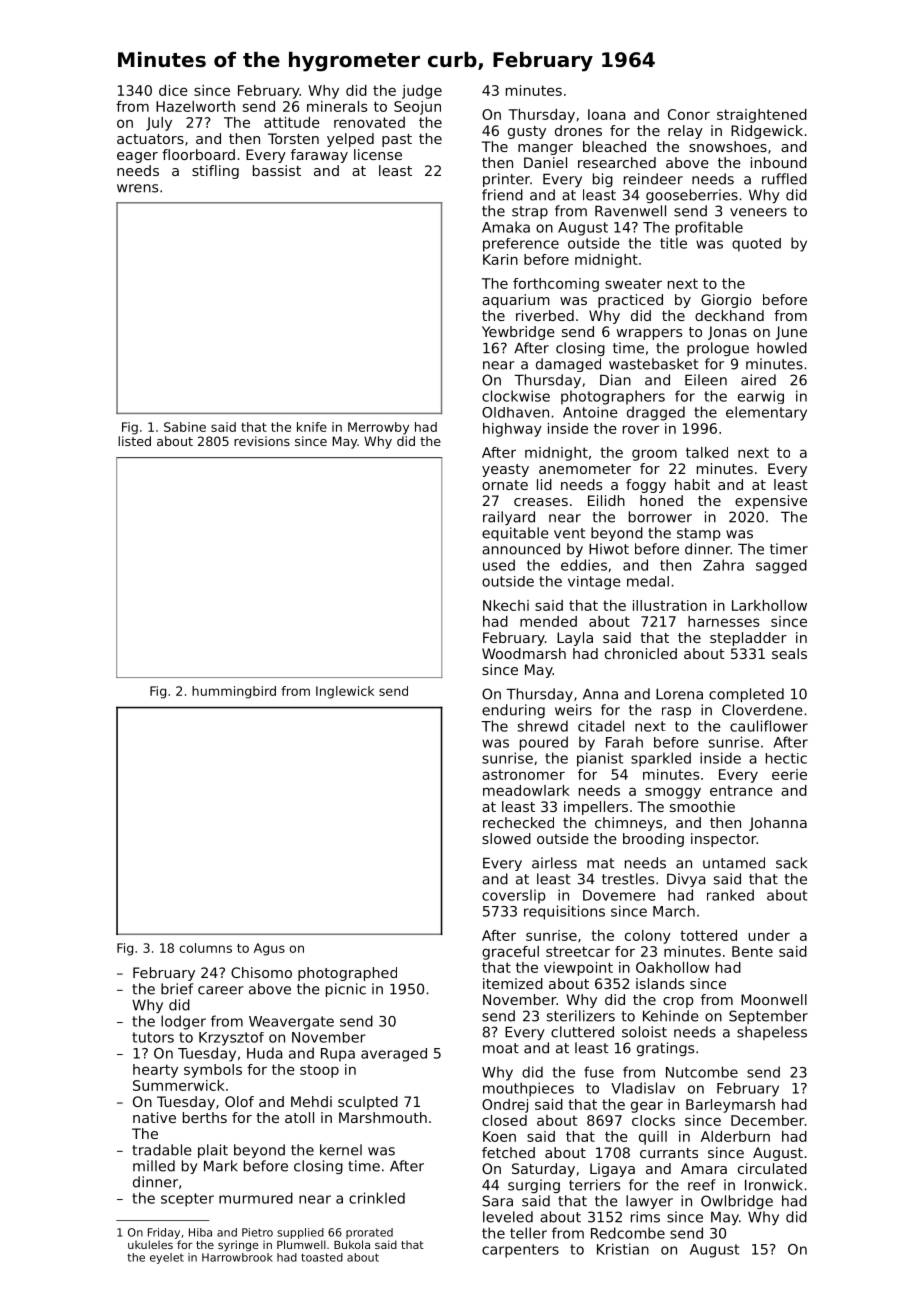 Image resolution: width=924 pixels, height=1308 pixels. I want to click on highway, so click(512, 430).
